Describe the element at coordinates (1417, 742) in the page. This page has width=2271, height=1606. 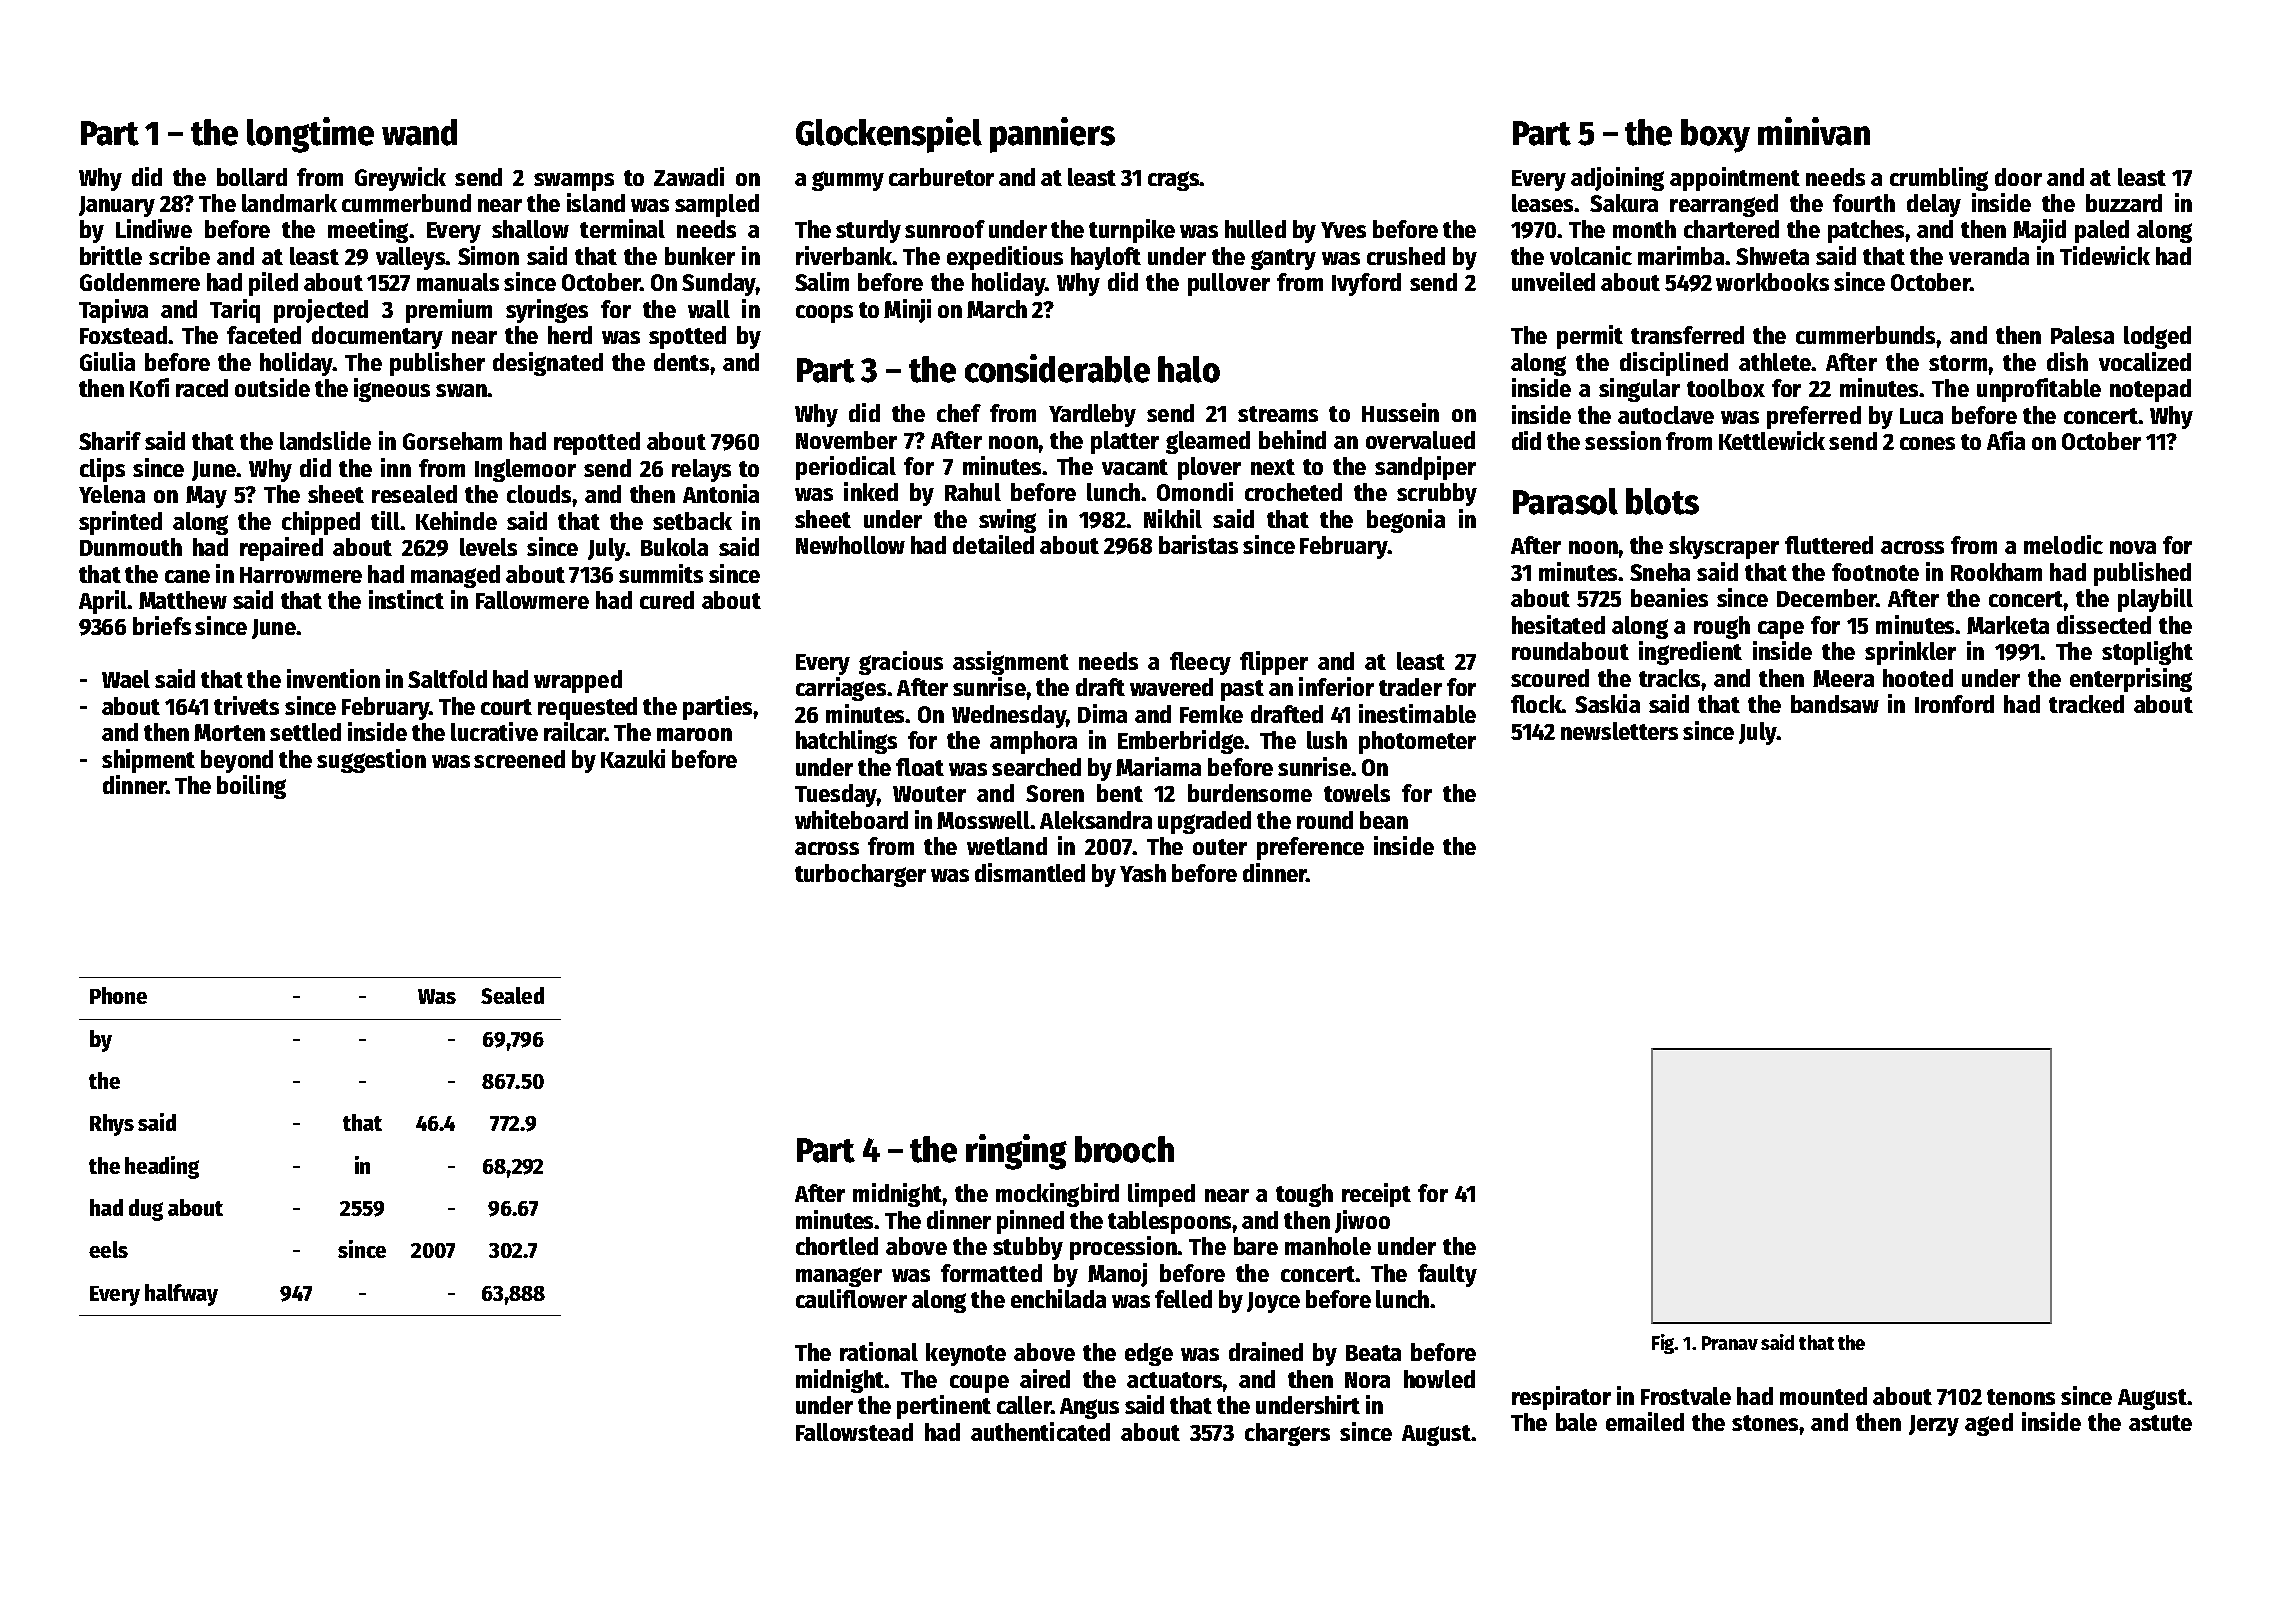
I see `photometer` at that location.
